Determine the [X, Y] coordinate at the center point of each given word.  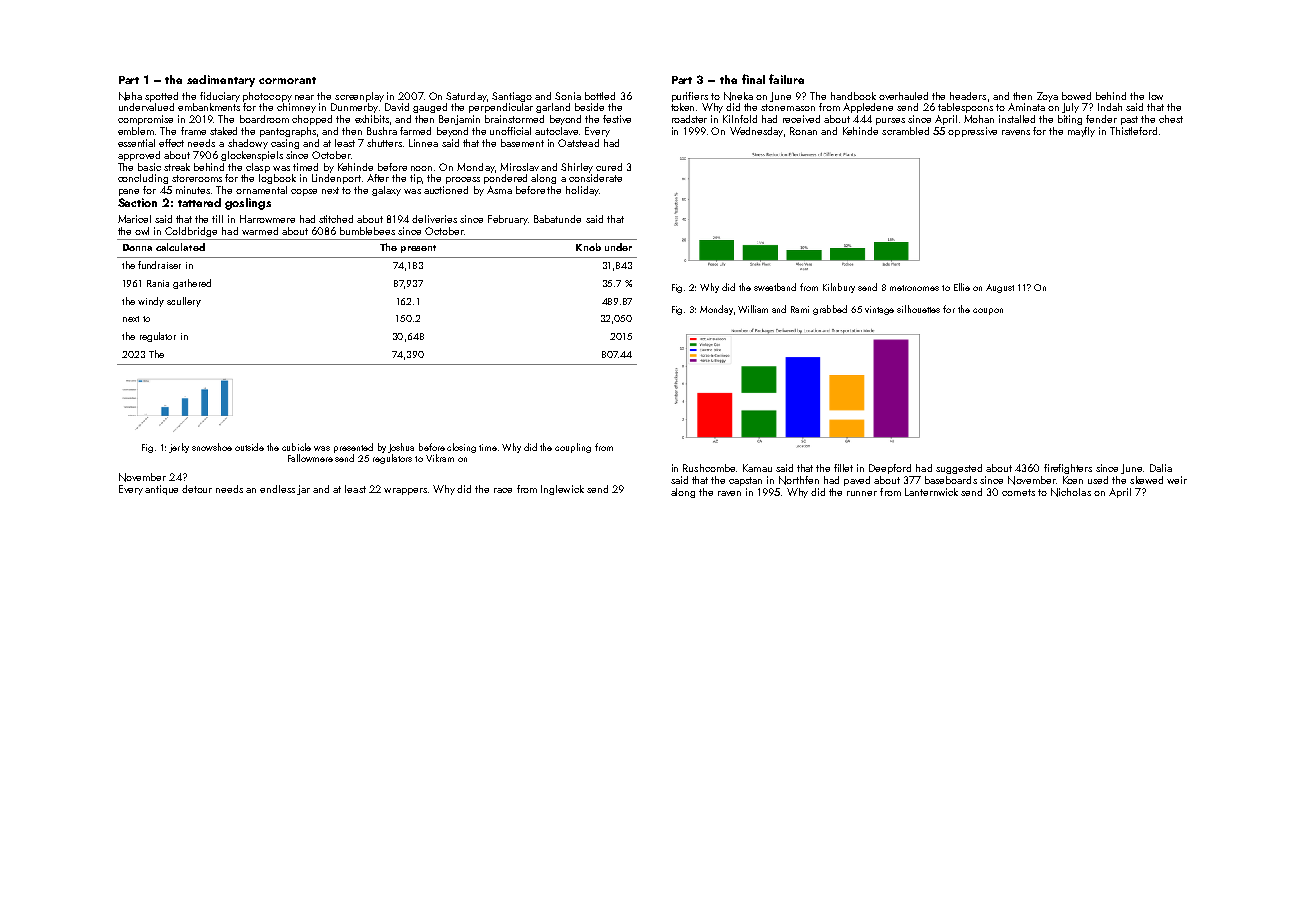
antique [161, 490]
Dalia [1161, 468]
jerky [179, 448]
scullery [184, 302]
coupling [573, 448]
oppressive [972, 132]
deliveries [434, 219]
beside [589, 107]
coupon [988, 311]
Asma [499, 190]
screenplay [359, 97]
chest [1171, 119]
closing [461, 448]
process [463, 180]
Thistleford [1133, 131]
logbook [277, 179]
